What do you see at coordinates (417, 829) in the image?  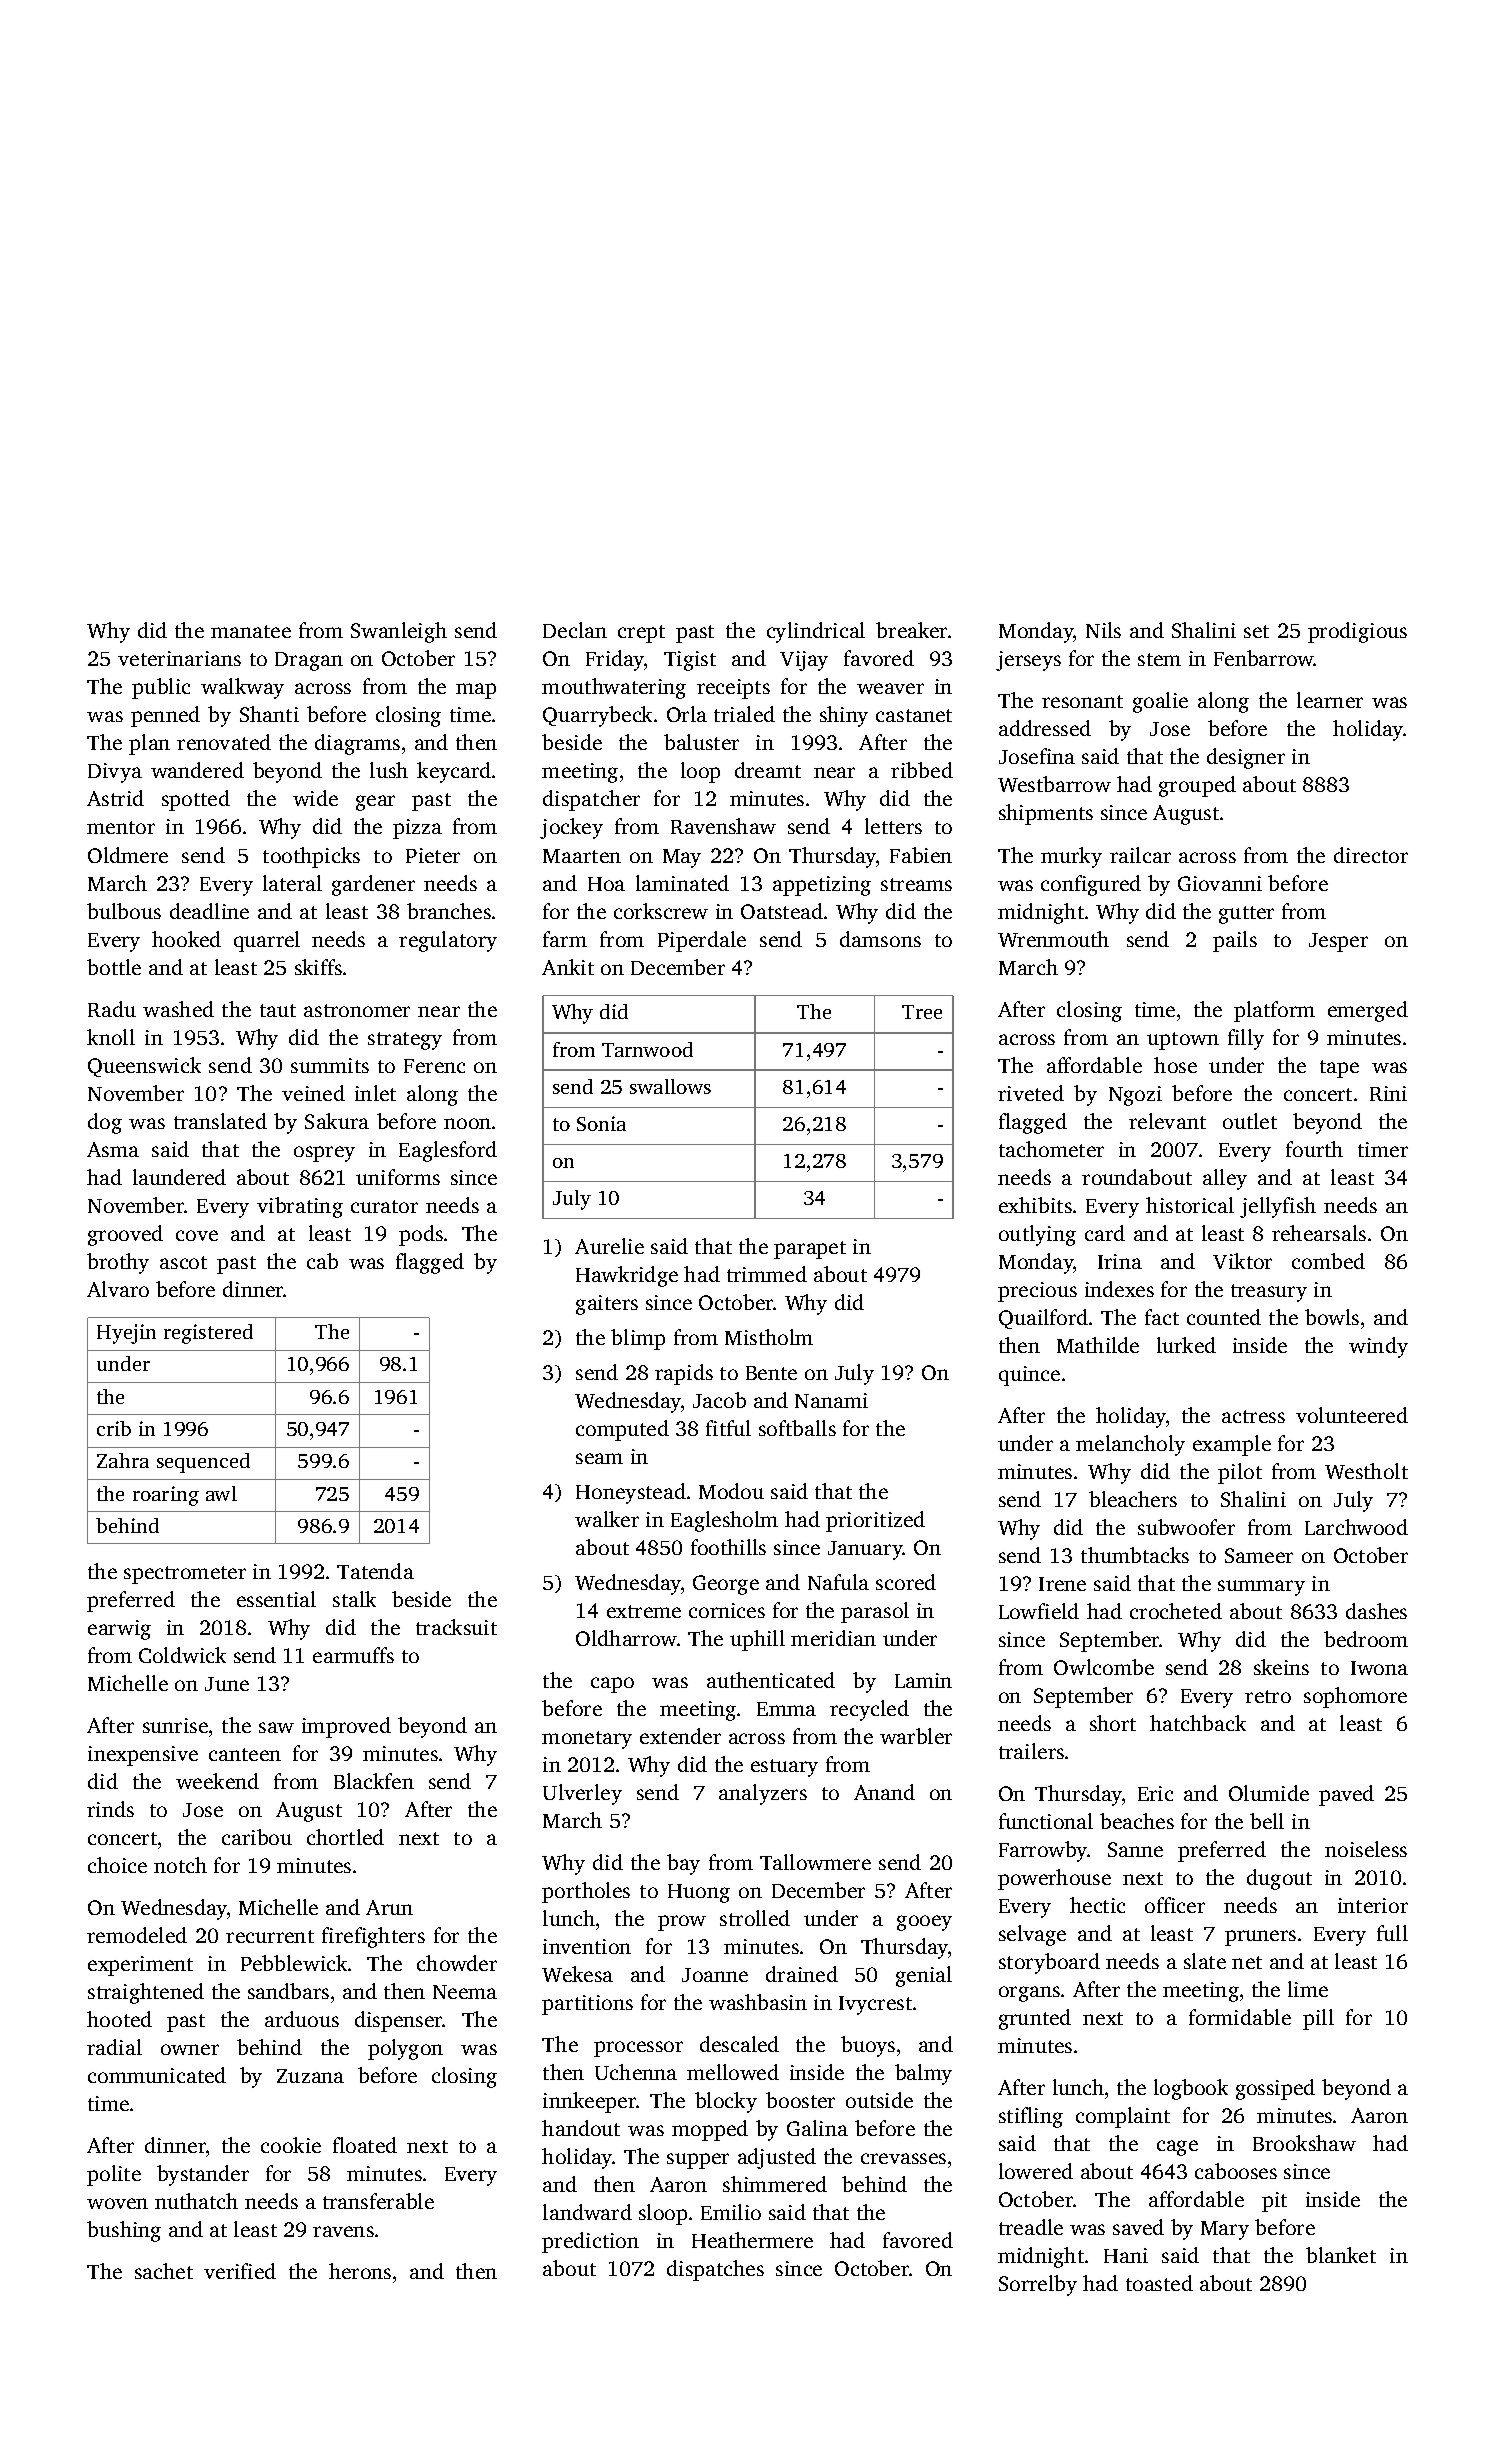 I see `pizza` at bounding box center [417, 829].
